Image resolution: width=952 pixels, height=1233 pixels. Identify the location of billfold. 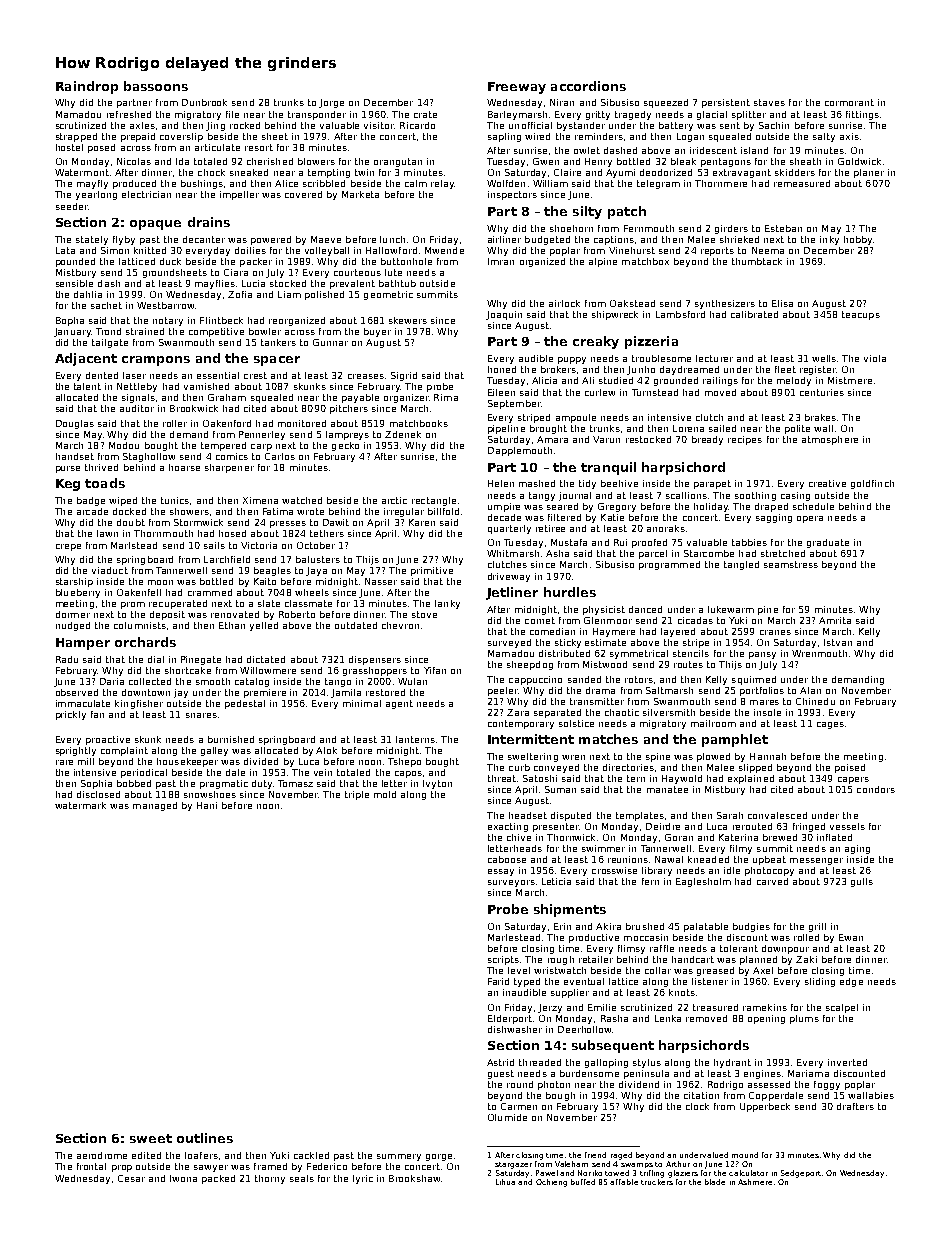
(443, 511).
